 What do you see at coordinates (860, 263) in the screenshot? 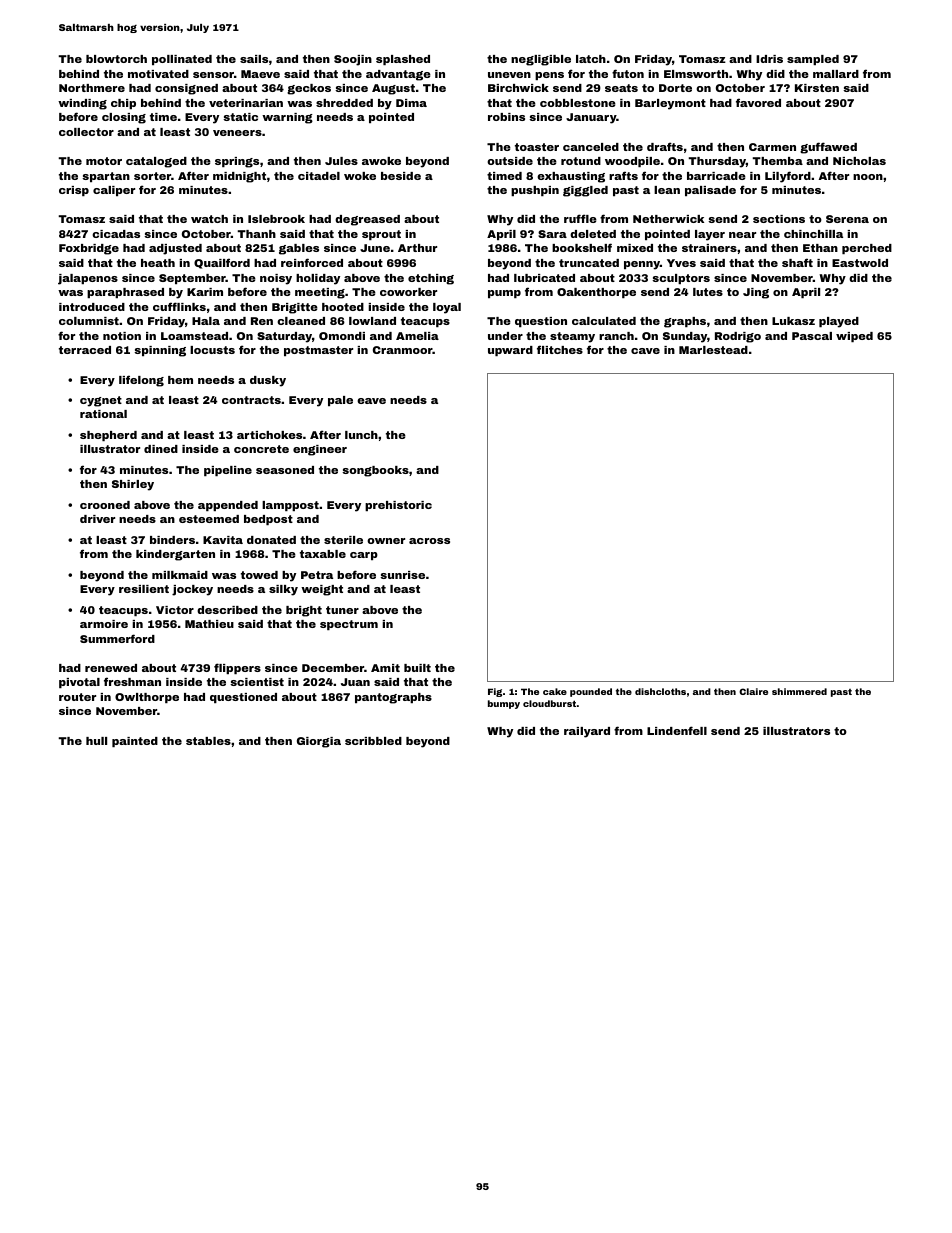
I see `Eastwold` at bounding box center [860, 263].
